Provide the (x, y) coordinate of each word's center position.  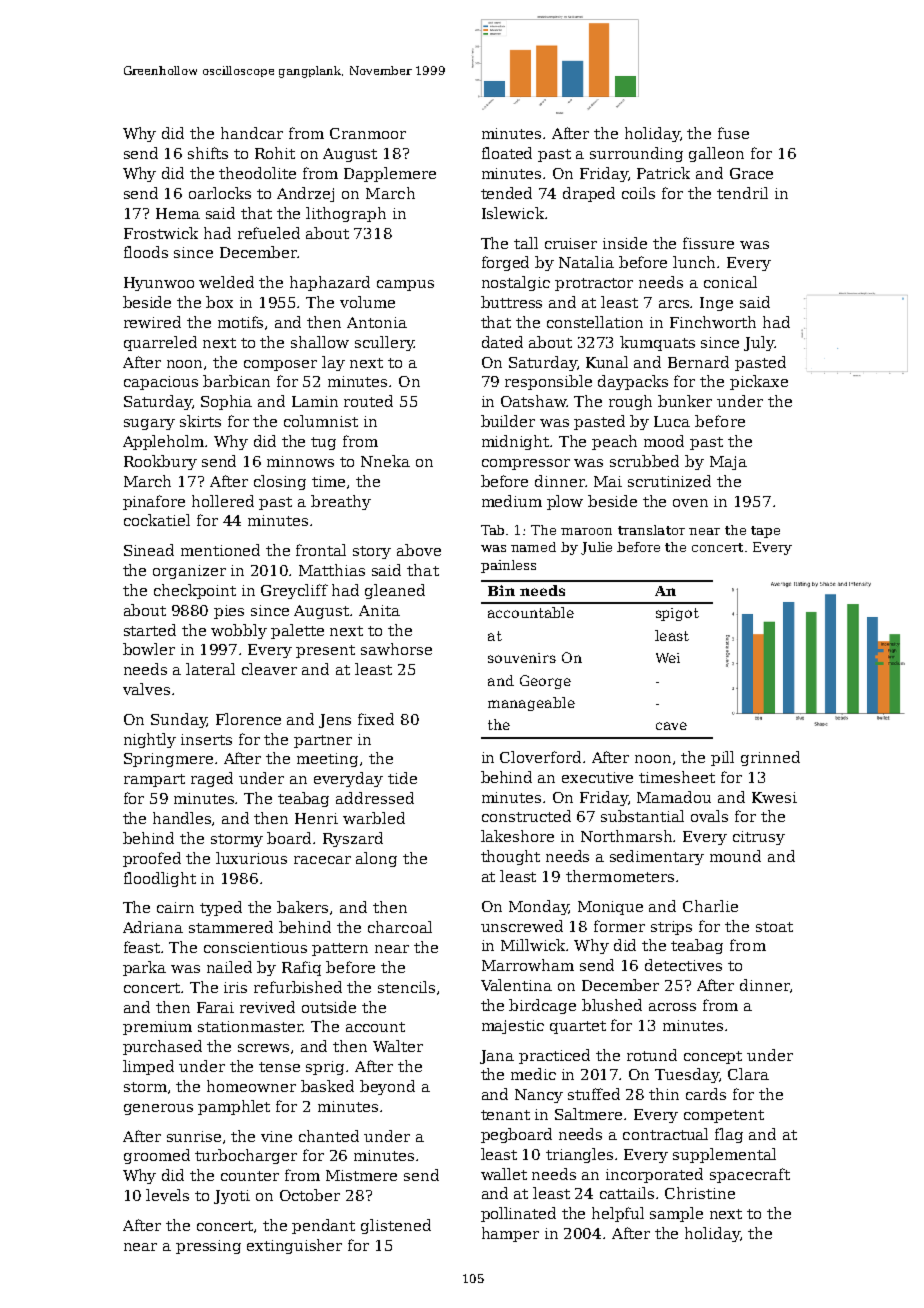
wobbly (239, 631)
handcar (252, 133)
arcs (675, 304)
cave (671, 726)
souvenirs (522, 658)
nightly (150, 740)
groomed (157, 1156)
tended (506, 193)
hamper (510, 1234)
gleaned (395, 591)
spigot (677, 614)
